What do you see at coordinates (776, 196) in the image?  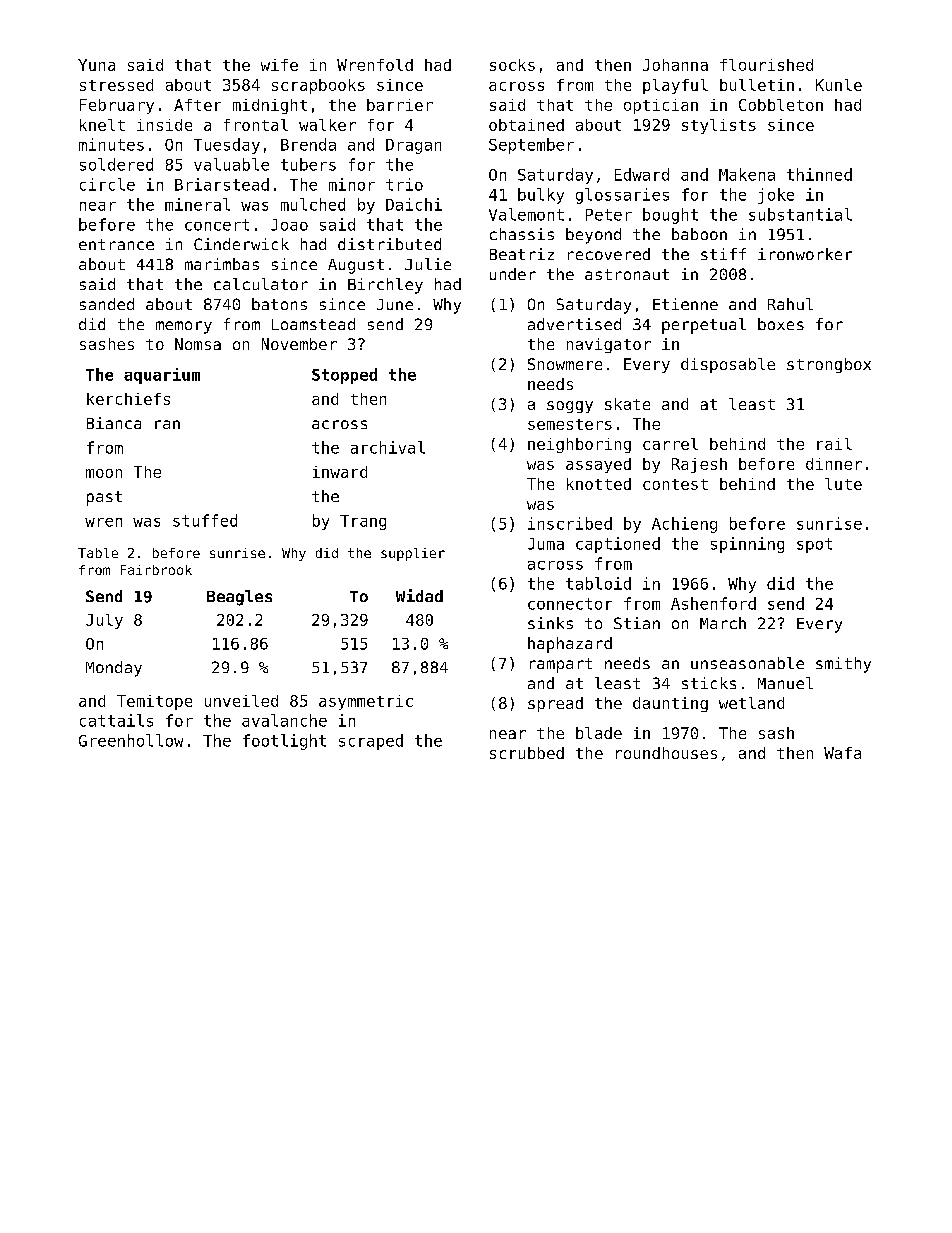 I see `joke` at bounding box center [776, 196].
